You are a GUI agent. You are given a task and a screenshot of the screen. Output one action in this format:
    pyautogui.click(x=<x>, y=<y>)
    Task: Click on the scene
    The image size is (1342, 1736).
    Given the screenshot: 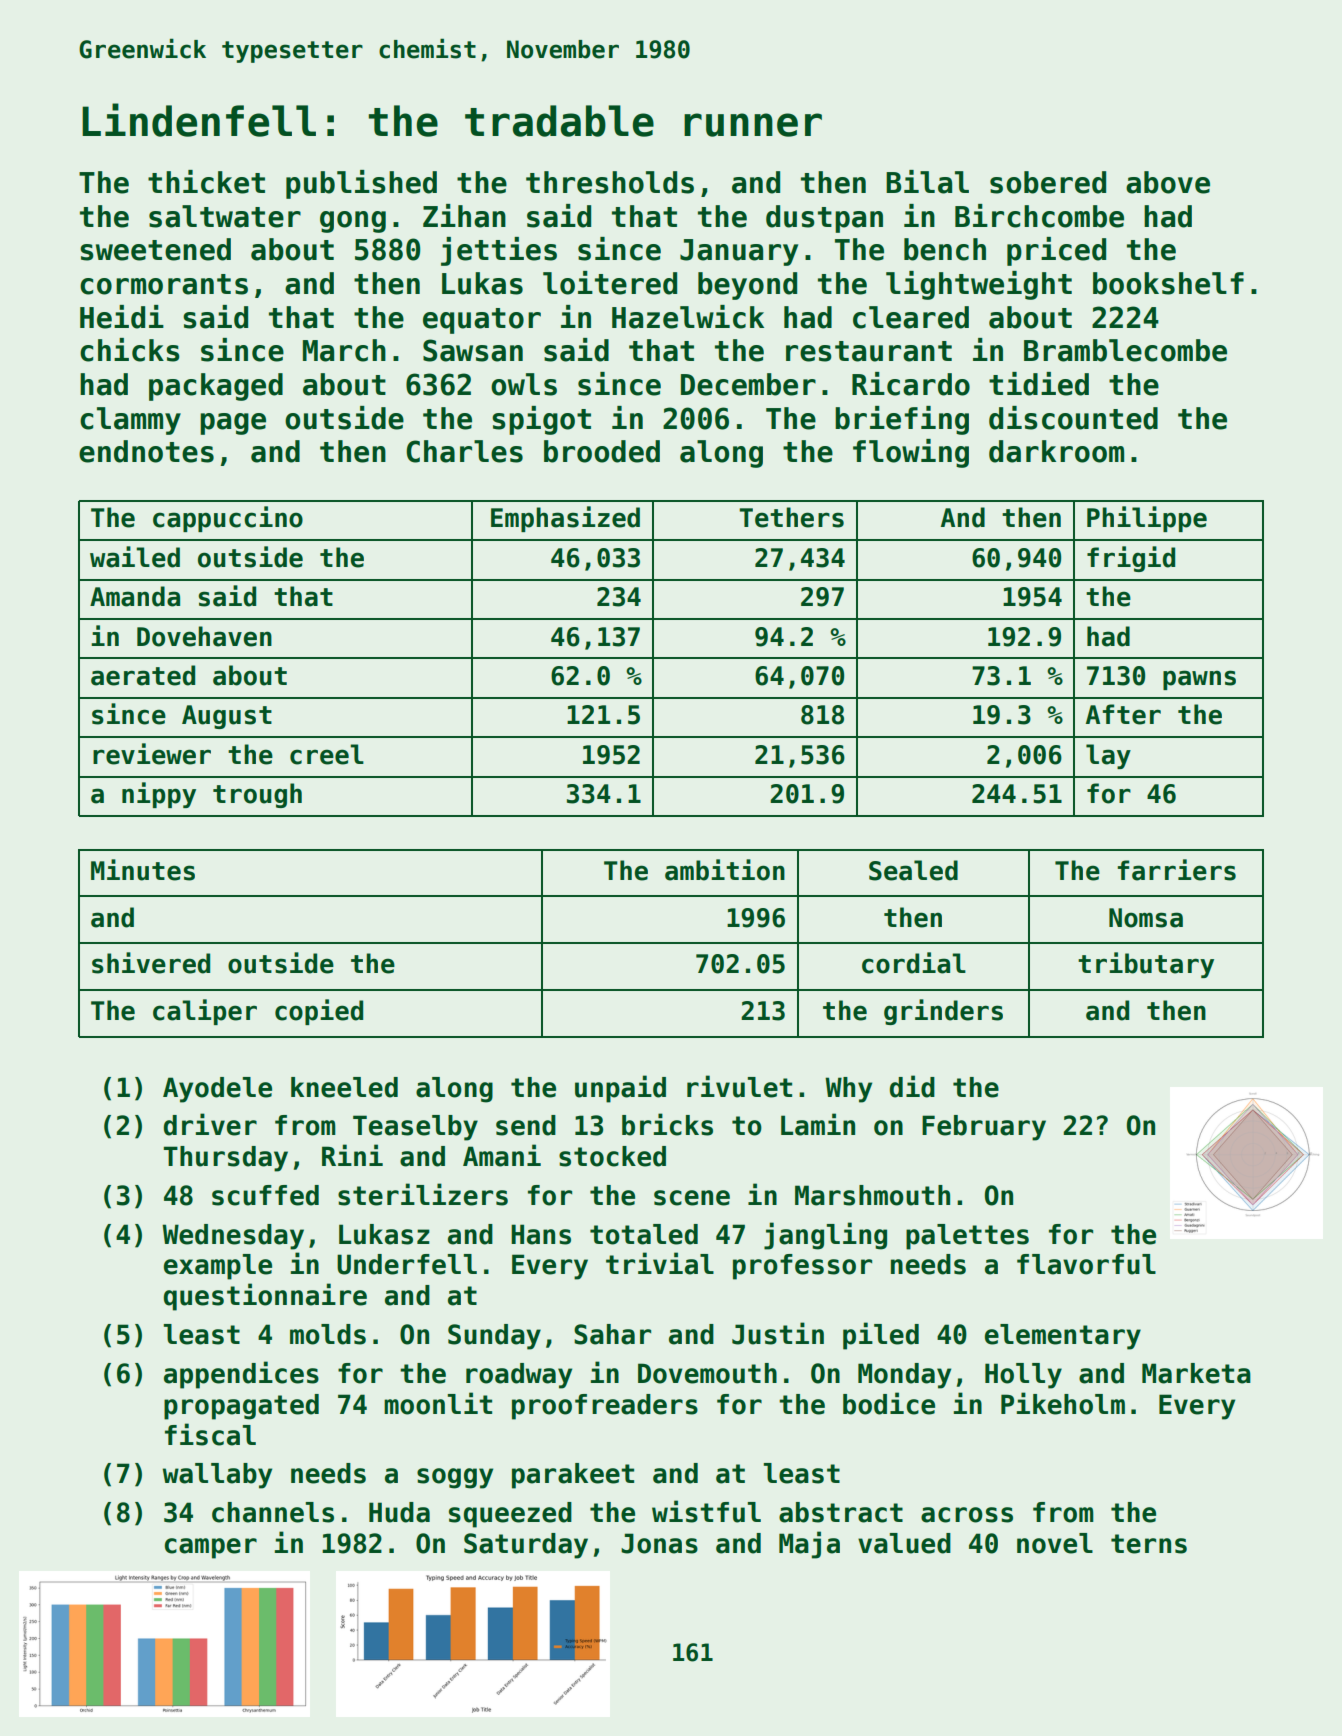 What is the action you would take?
    pyautogui.click(x=692, y=1198)
